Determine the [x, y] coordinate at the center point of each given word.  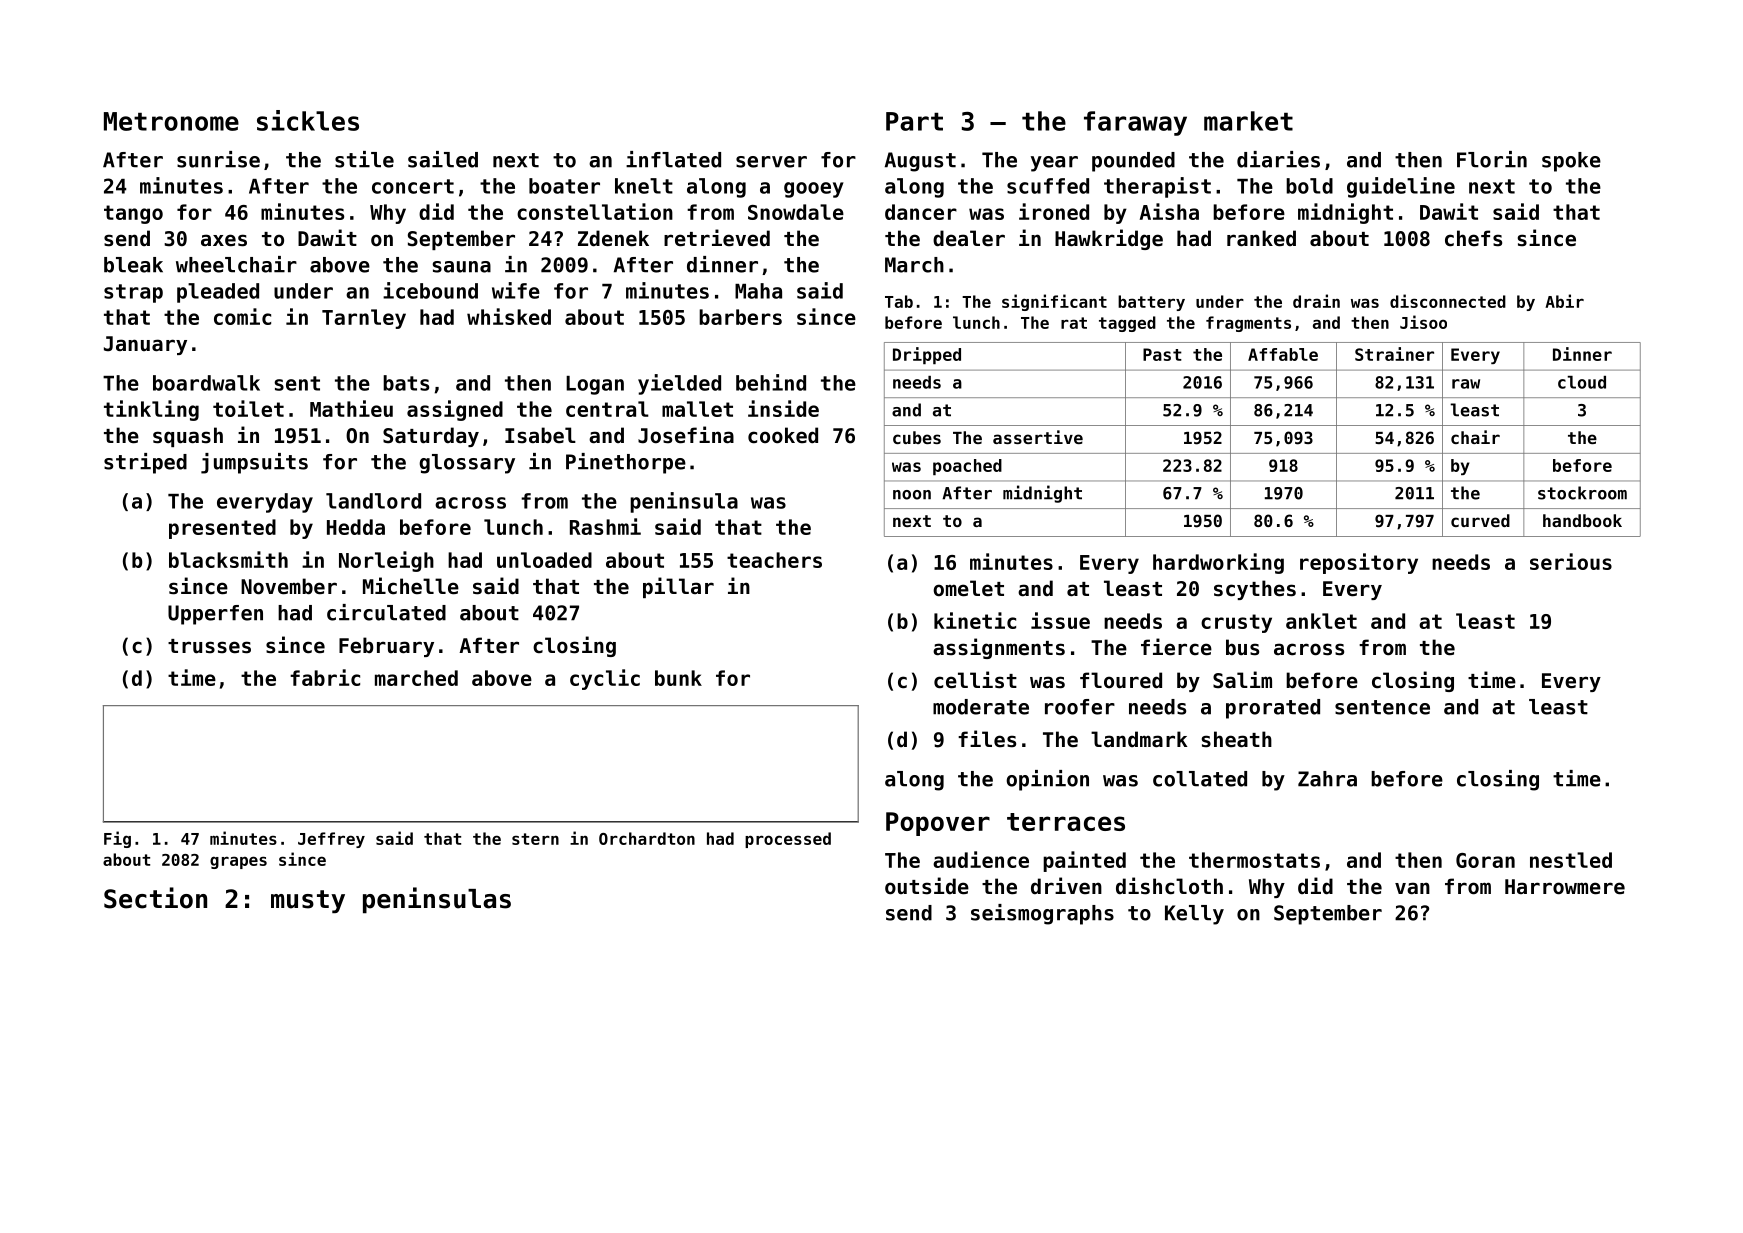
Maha [758, 291]
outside [927, 886]
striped [145, 463]
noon [912, 495]
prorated [1273, 709]
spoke [1571, 162]
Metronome [171, 121]
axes [224, 240]
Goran [1485, 860]
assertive [1038, 437]
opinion [1047, 780]
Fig [117, 839]
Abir [1564, 301]
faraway [1135, 123]
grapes [238, 862]
